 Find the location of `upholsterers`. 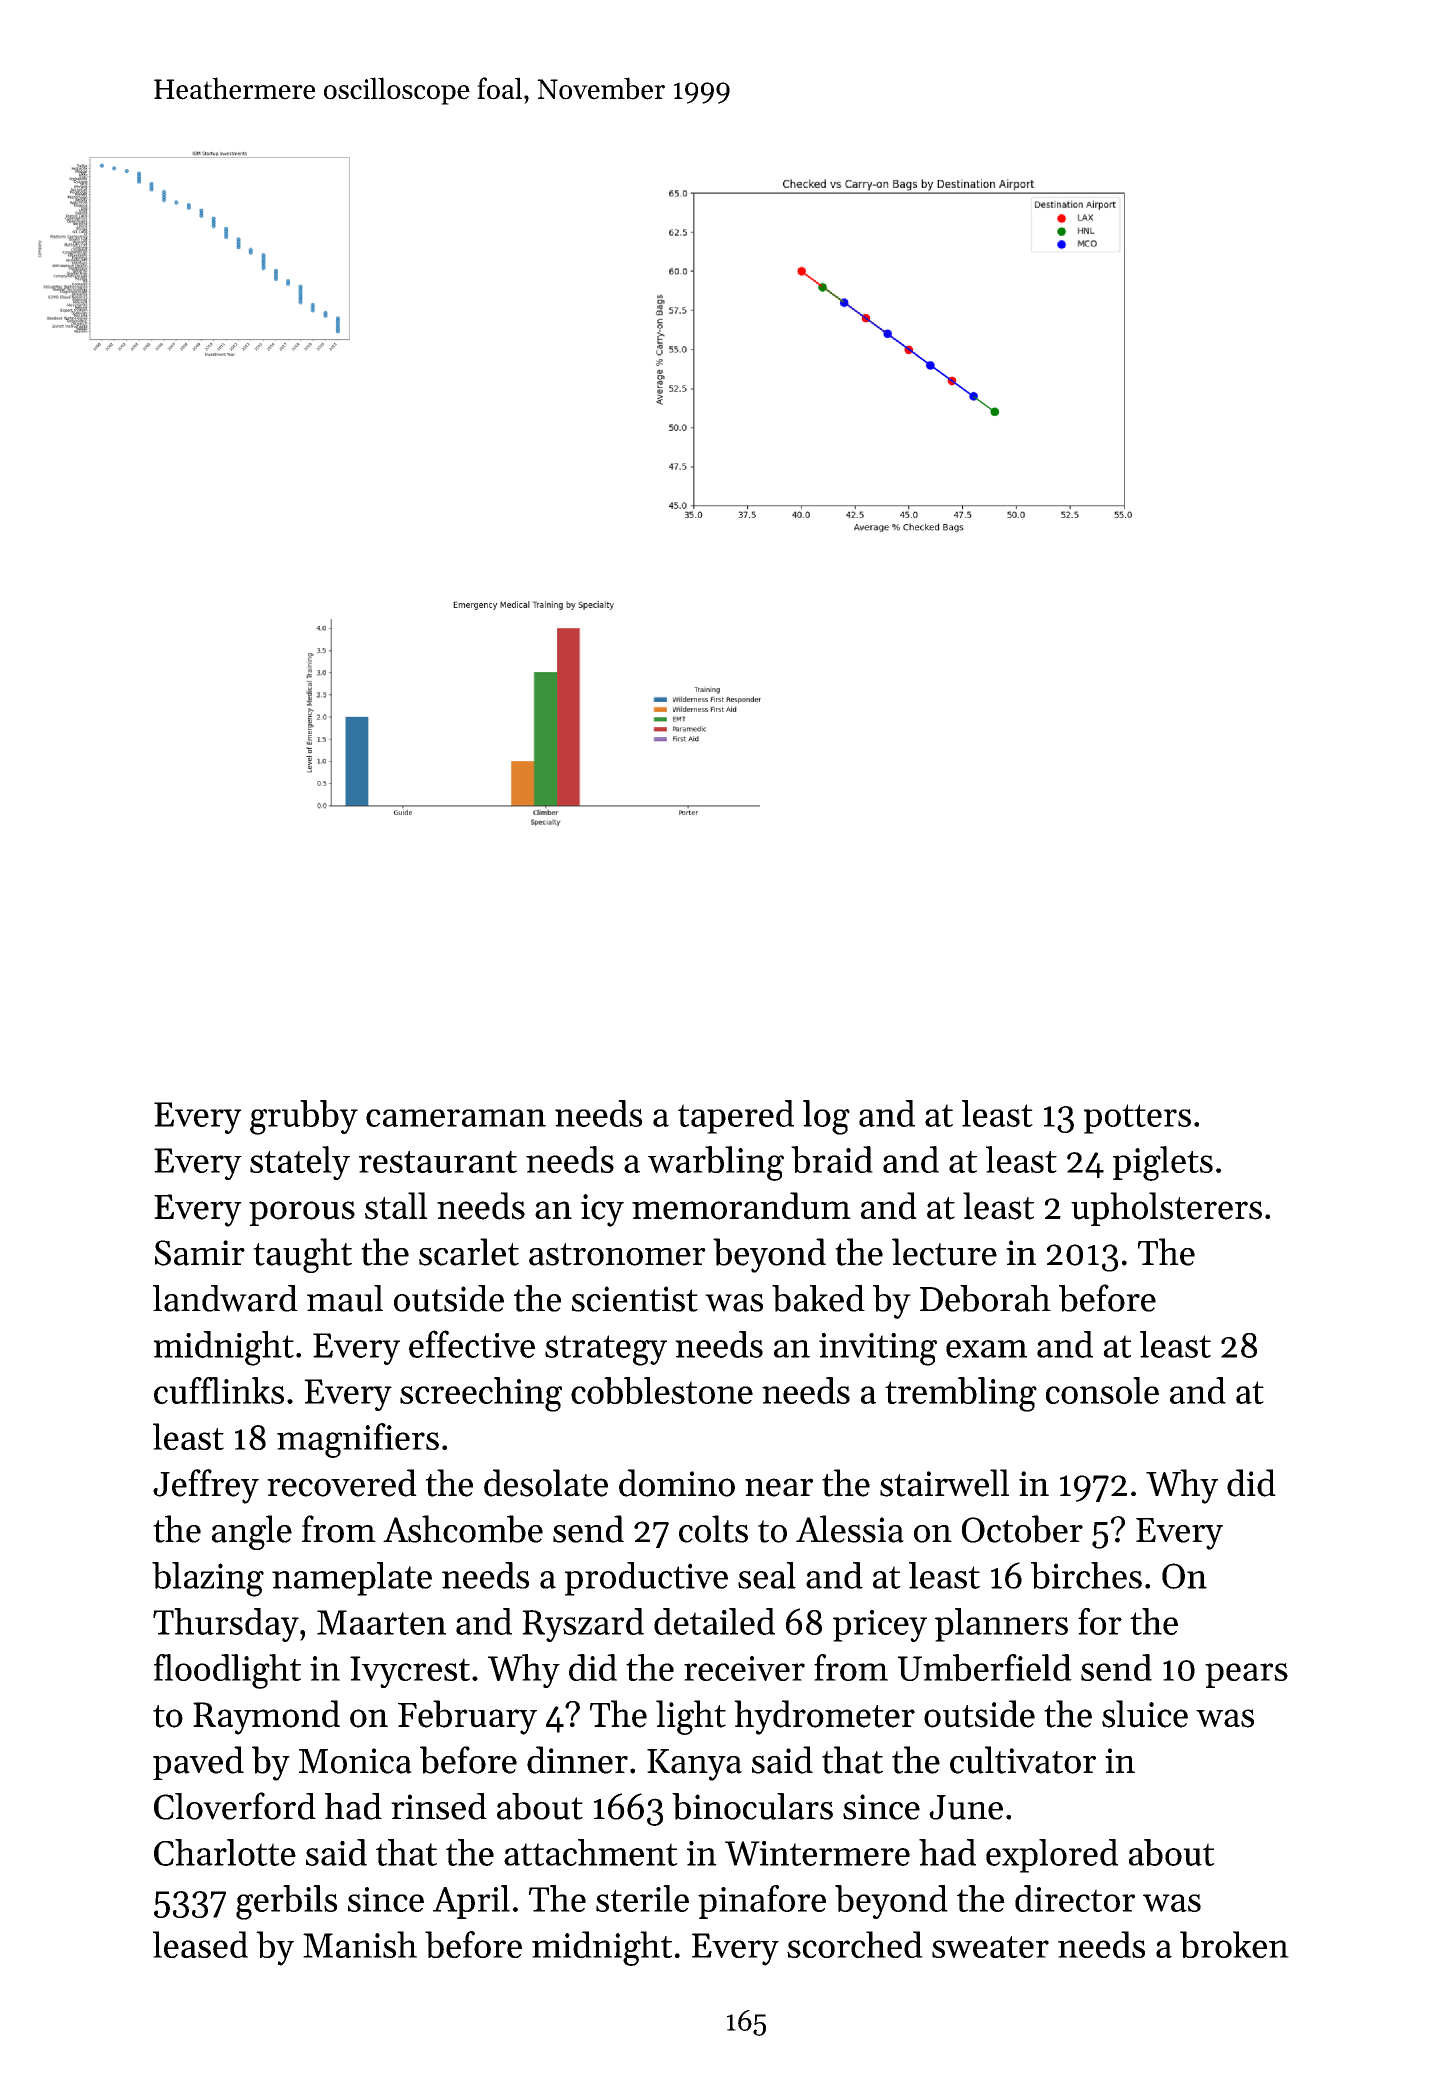

upholsterers is located at coordinates (1166, 1209).
